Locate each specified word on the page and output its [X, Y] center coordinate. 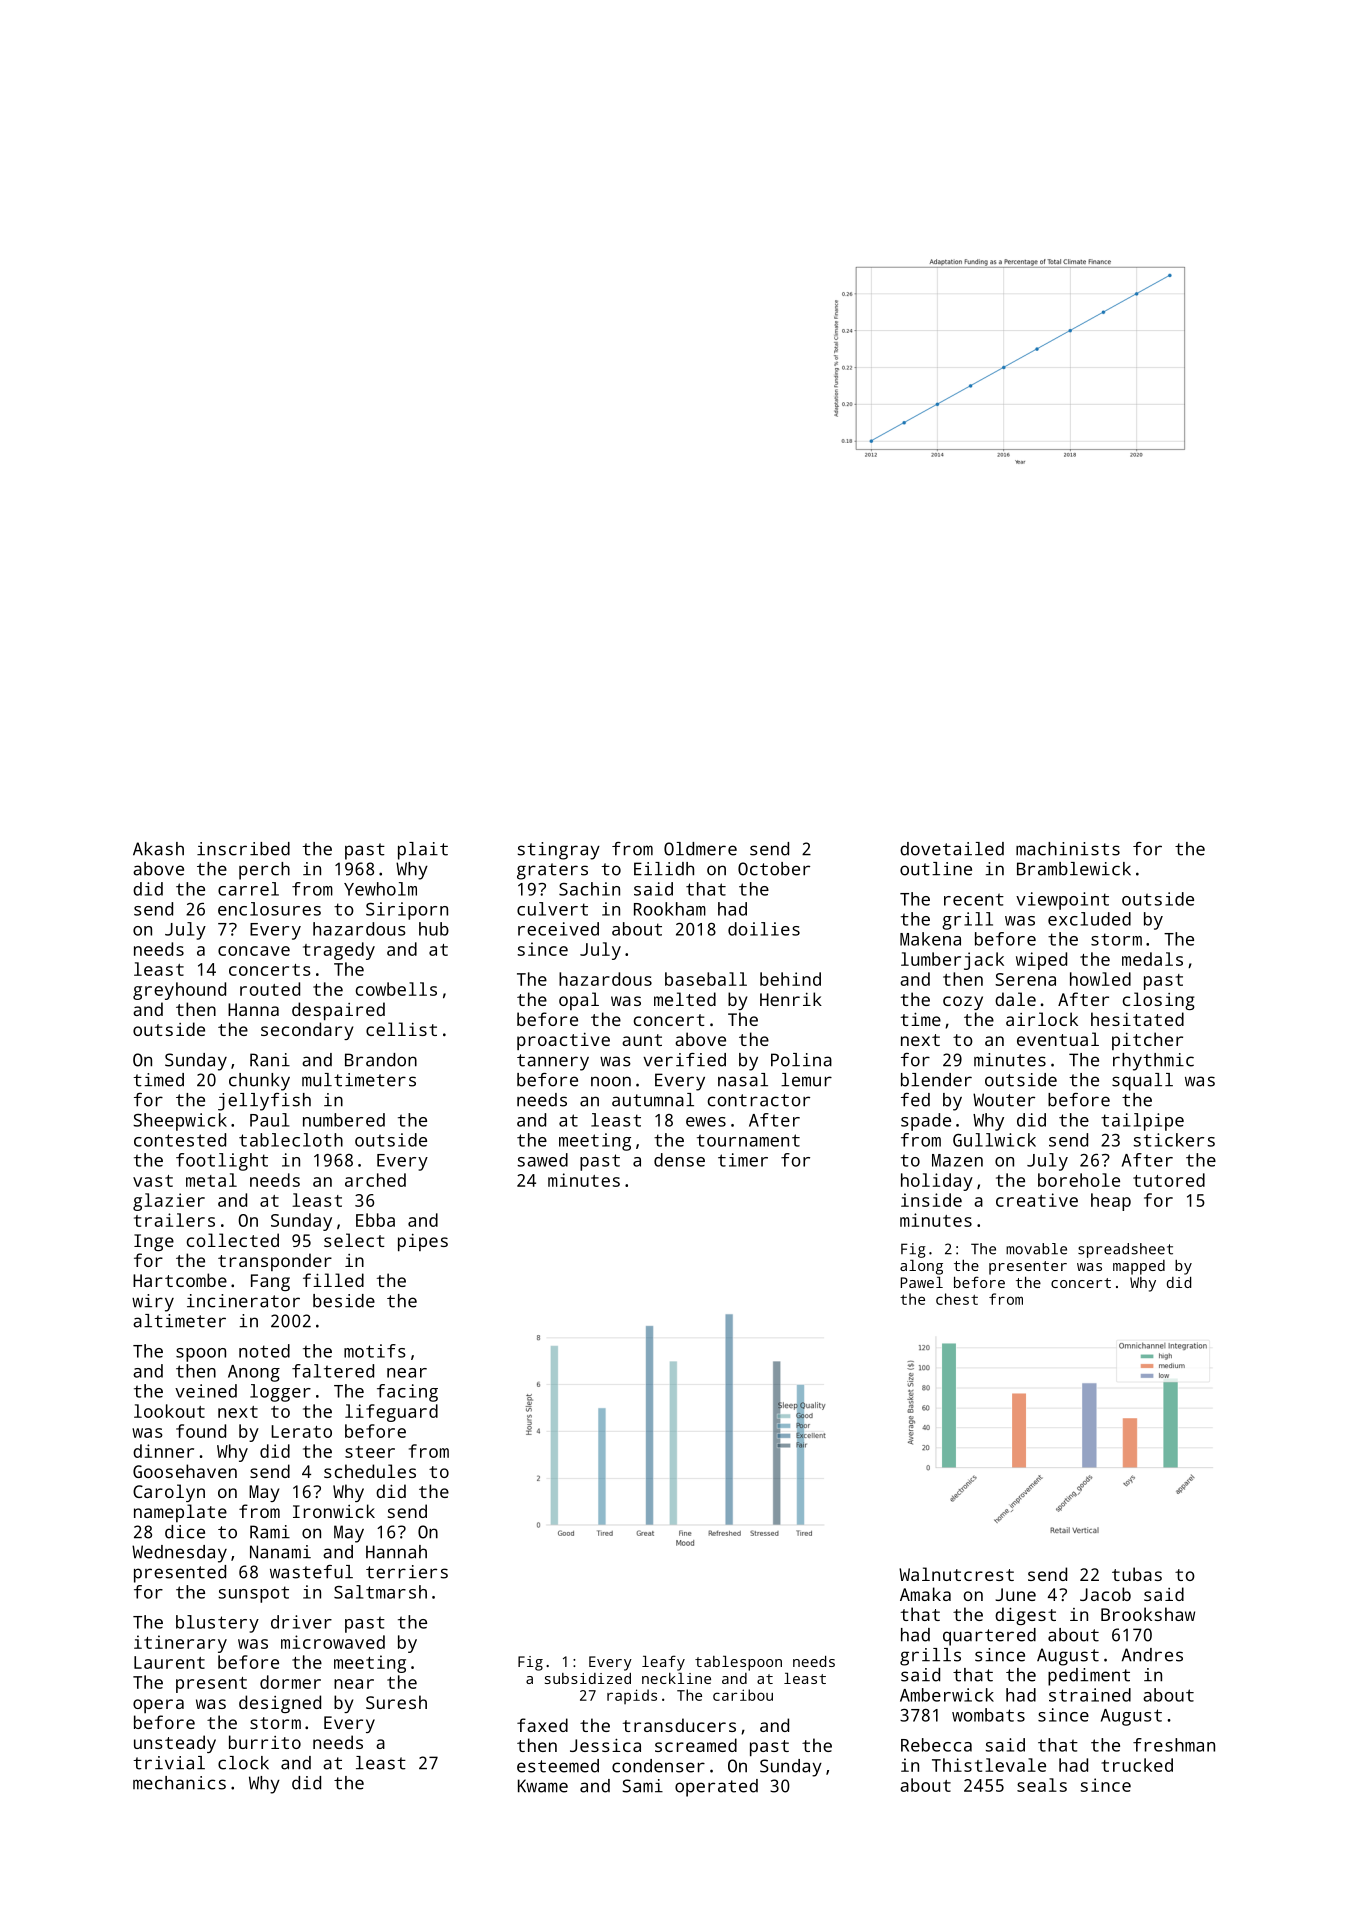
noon [611, 1081]
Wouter [1004, 1100]
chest [957, 1299]
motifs [375, 1351]
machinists [1068, 849]
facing [407, 1393]
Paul [269, 1120]
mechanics [179, 1783]
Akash [158, 849]
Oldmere [700, 849]
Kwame [543, 1786]
